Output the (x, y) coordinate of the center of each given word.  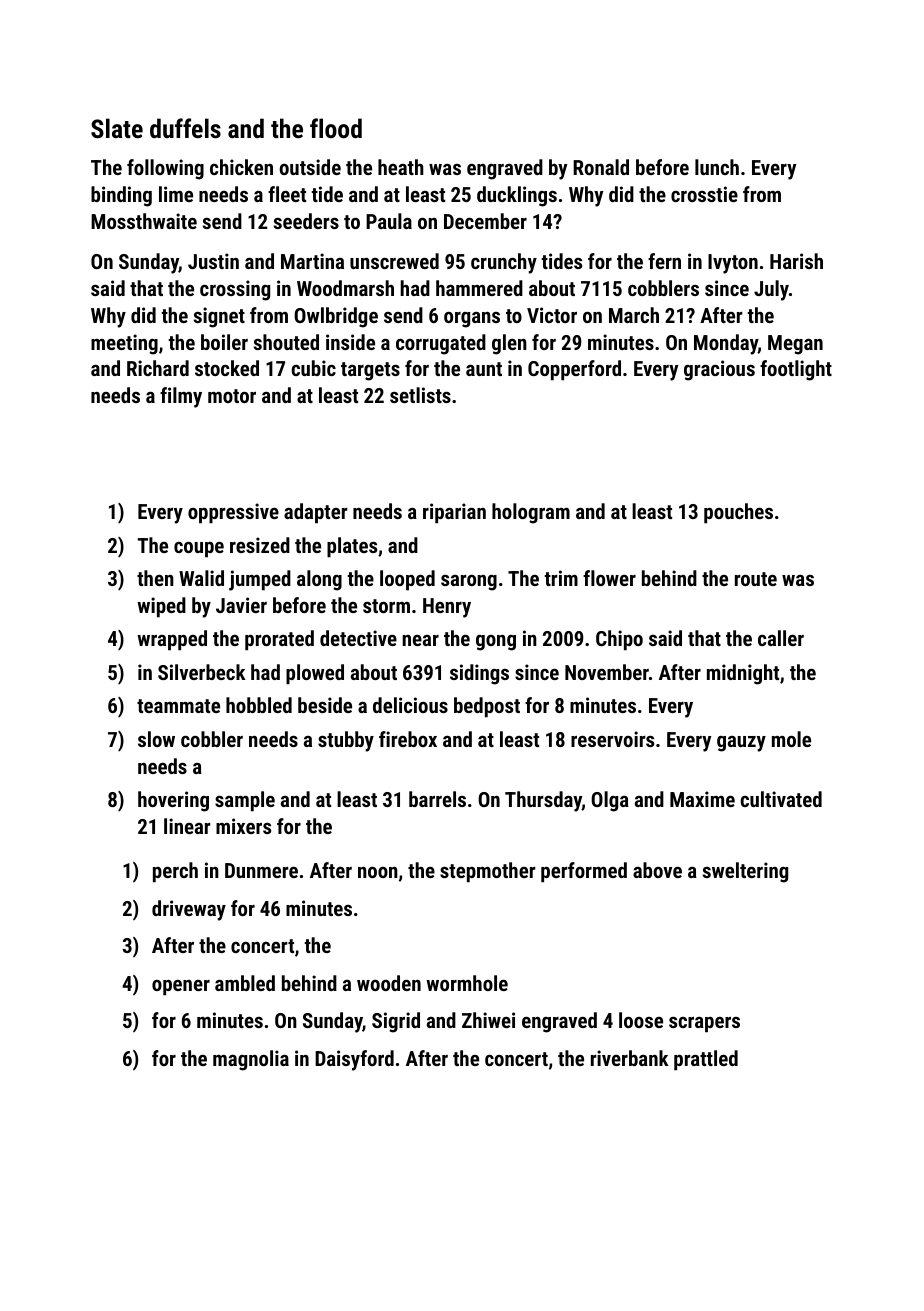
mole (791, 739)
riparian (454, 513)
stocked (227, 368)
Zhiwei (488, 1020)
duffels (185, 128)
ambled (245, 983)
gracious (719, 370)
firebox (408, 739)
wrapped (172, 640)
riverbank (630, 1058)
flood (336, 128)
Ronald (601, 167)
